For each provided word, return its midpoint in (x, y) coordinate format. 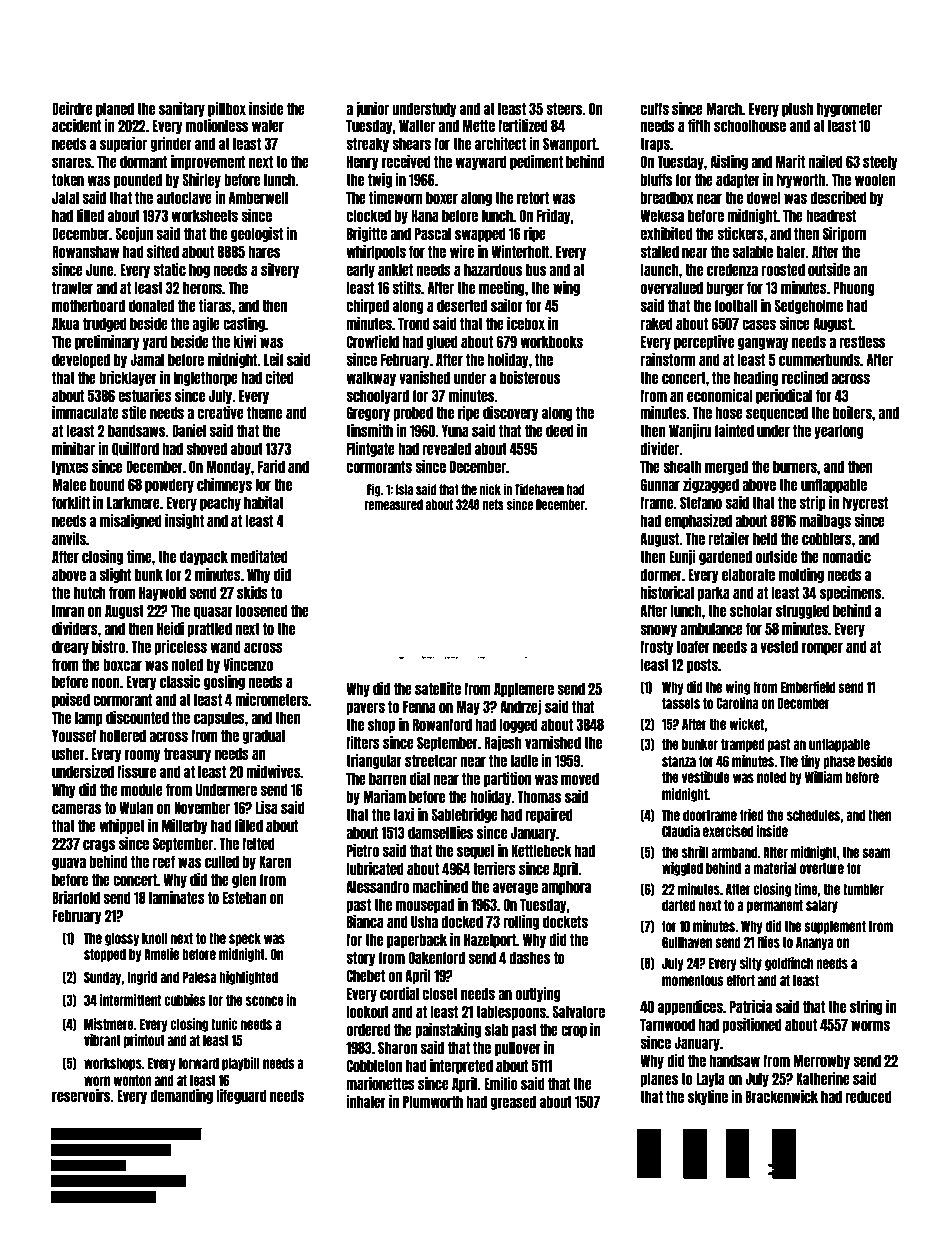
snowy (658, 630)
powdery (169, 485)
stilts (406, 287)
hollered (123, 735)
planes (659, 1079)
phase (839, 762)
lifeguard (241, 1096)
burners (795, 466)
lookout (367, 1011)
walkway (371, 378)
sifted (163, 251)
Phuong (854, 288)
